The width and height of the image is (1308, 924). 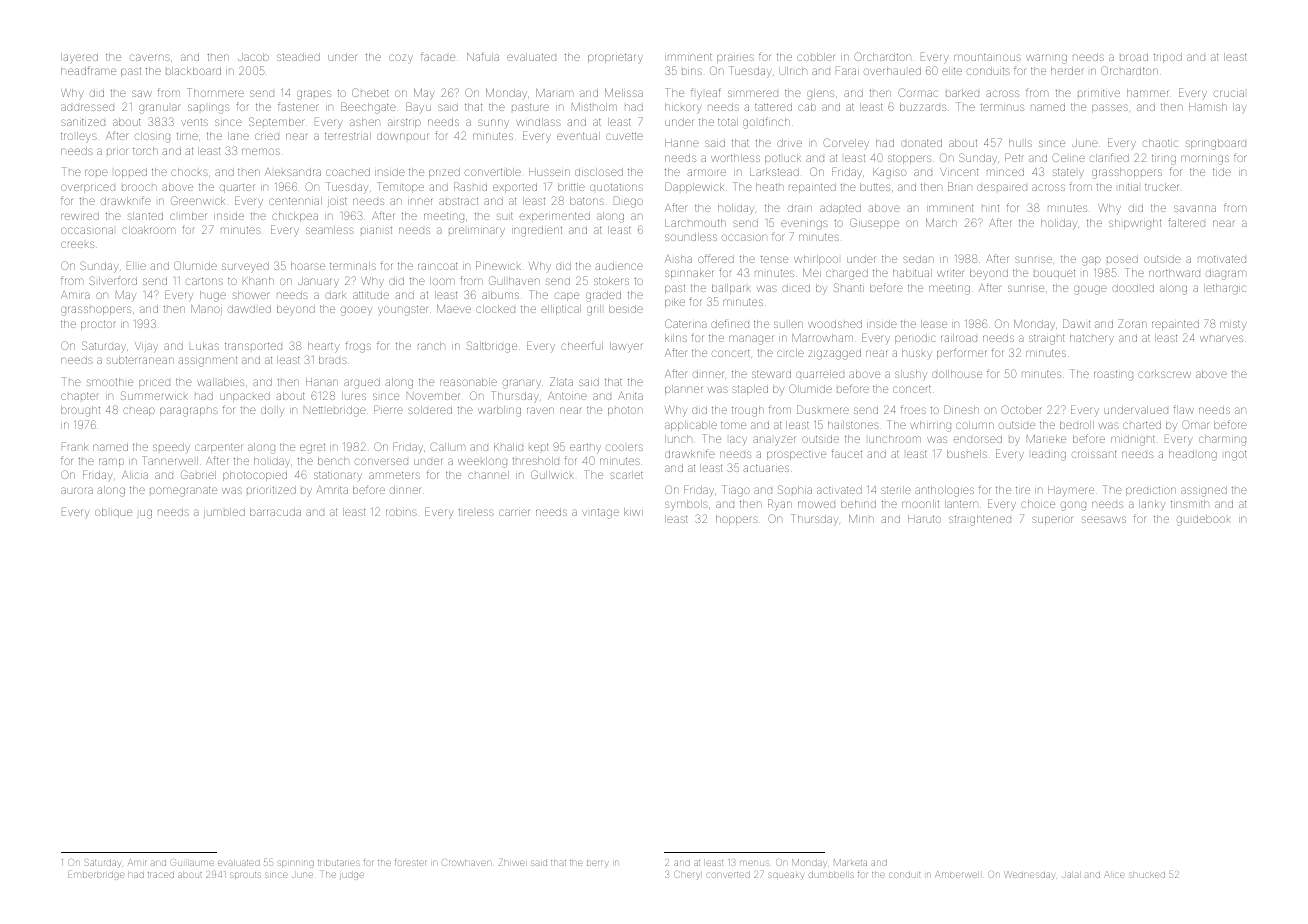 What do you see at coordinates (1053, 520) in the image?
I see `superior` at bounding box center [1053, 520].
